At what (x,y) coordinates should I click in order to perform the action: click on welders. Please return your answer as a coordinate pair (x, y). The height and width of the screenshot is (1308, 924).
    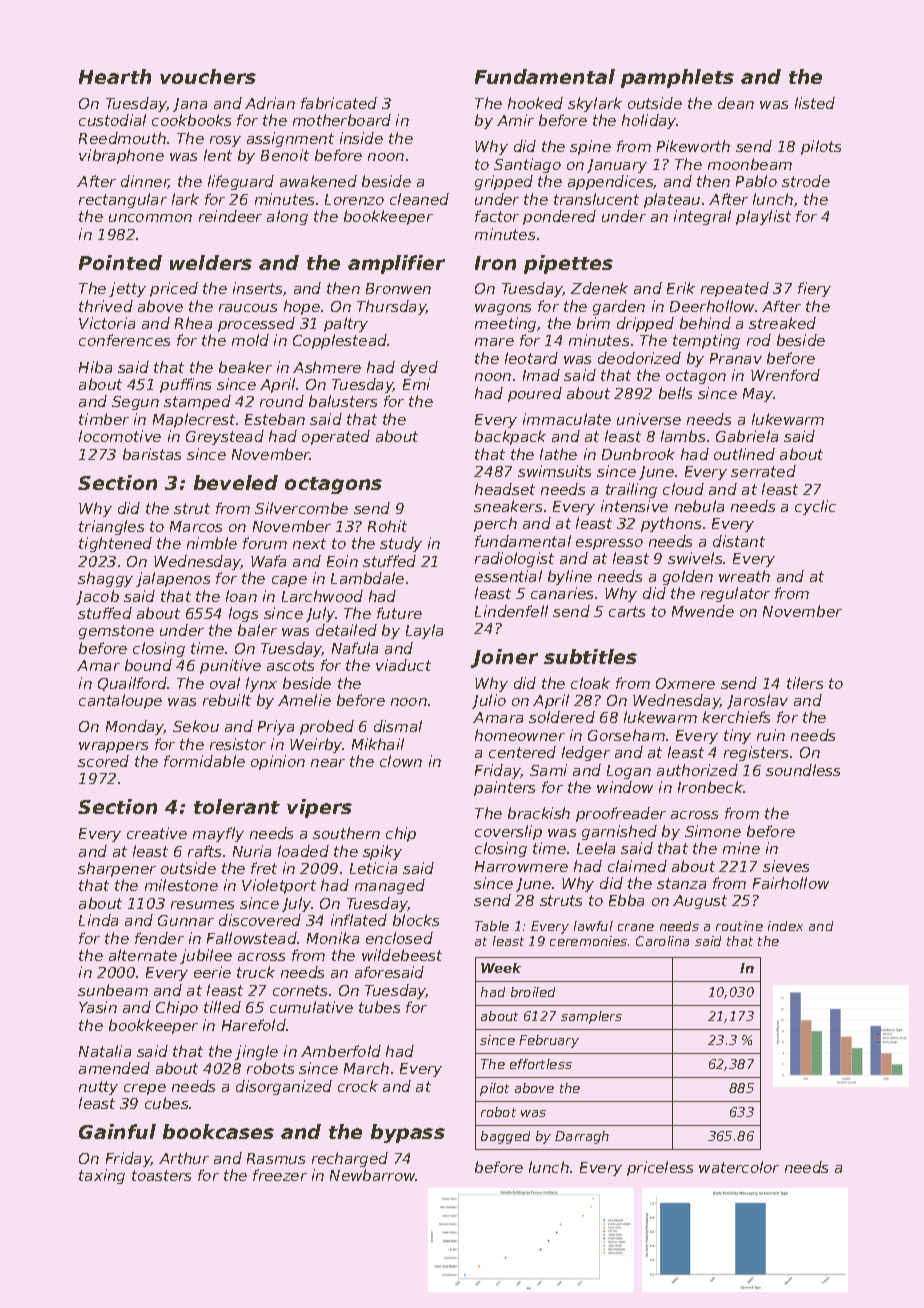
    Looking at the image, I should click on (211, 262).
